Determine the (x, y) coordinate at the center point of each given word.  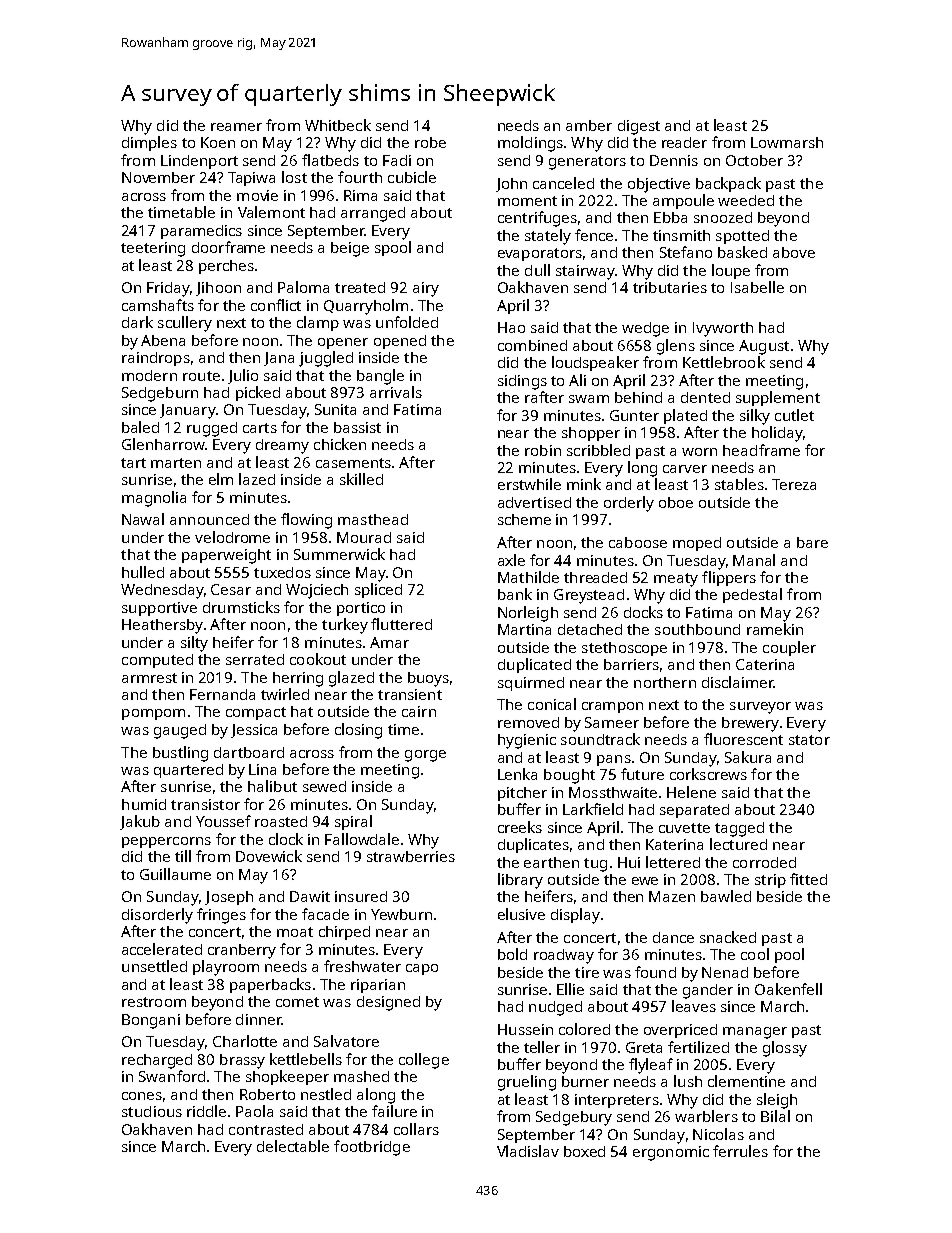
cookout (318, 659)
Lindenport (199, 162)
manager (755, 1033)
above (794, 252)
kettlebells (306, 1059)
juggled (326, 359)
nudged (555, 1008)
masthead (373, 519)
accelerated (162, 949)
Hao (511, 327)
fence (594, 235)
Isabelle (757, 287)
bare (812, 542)
